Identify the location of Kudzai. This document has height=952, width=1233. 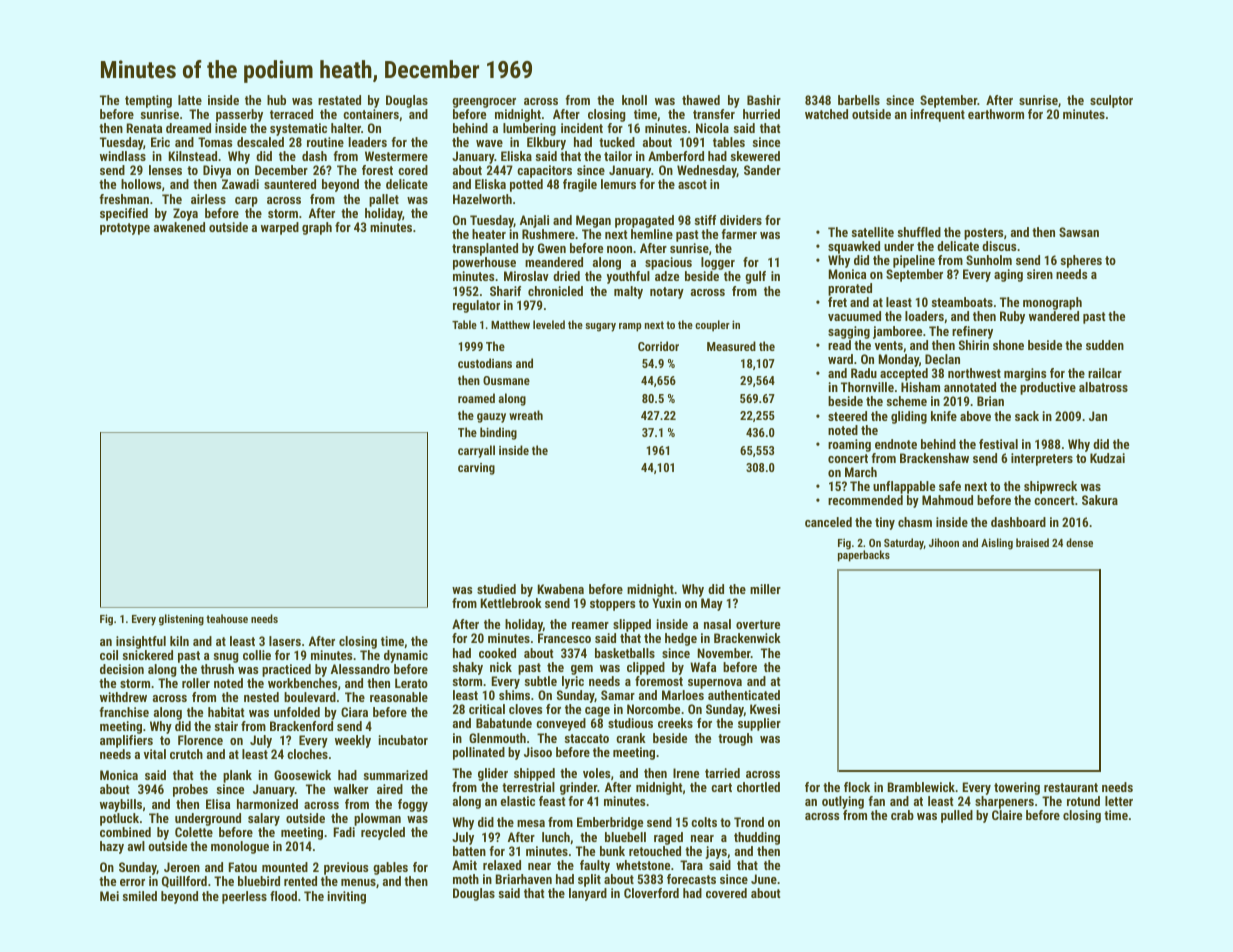
(1107, 458).
